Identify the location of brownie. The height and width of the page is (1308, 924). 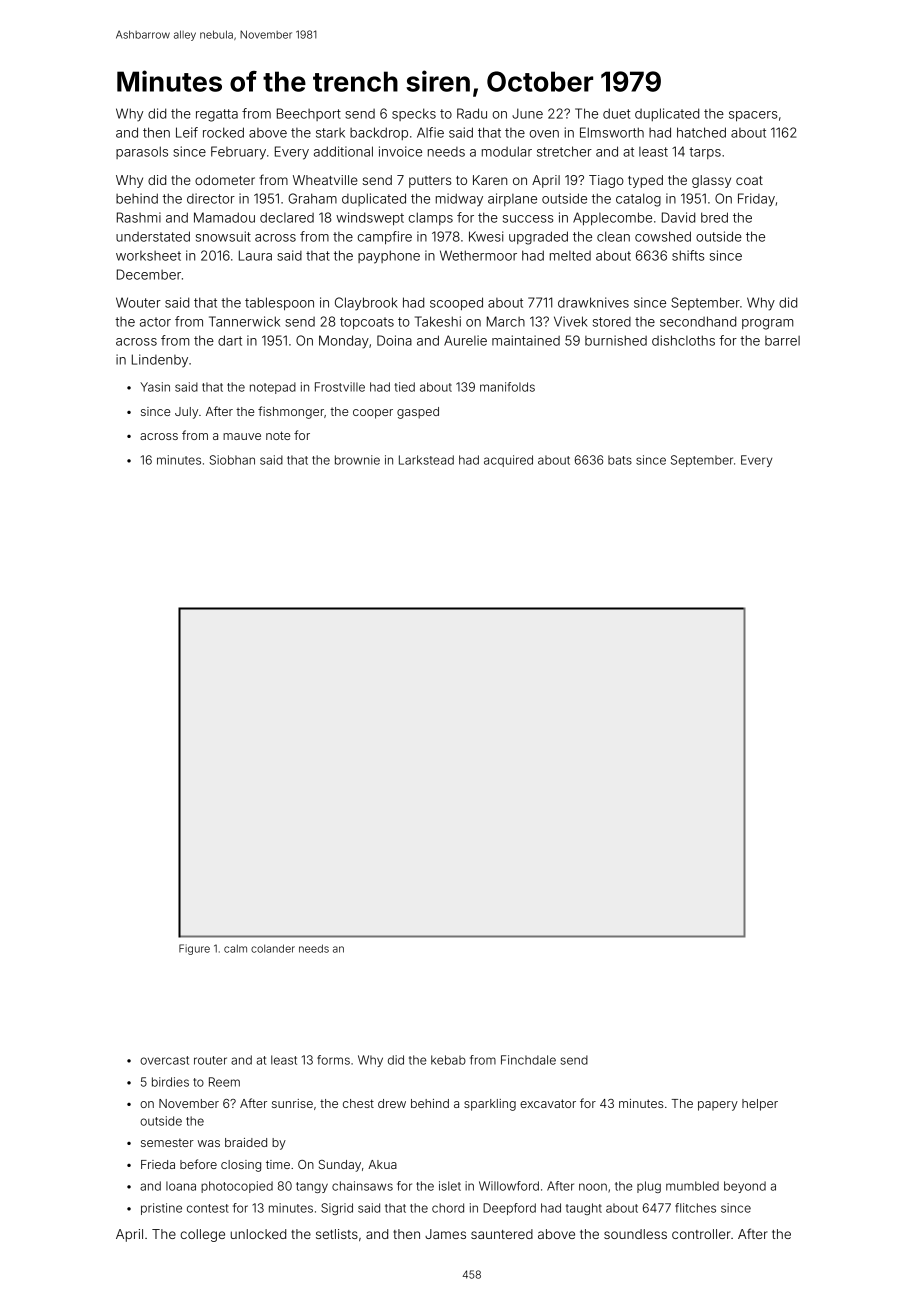
(357, 460).
